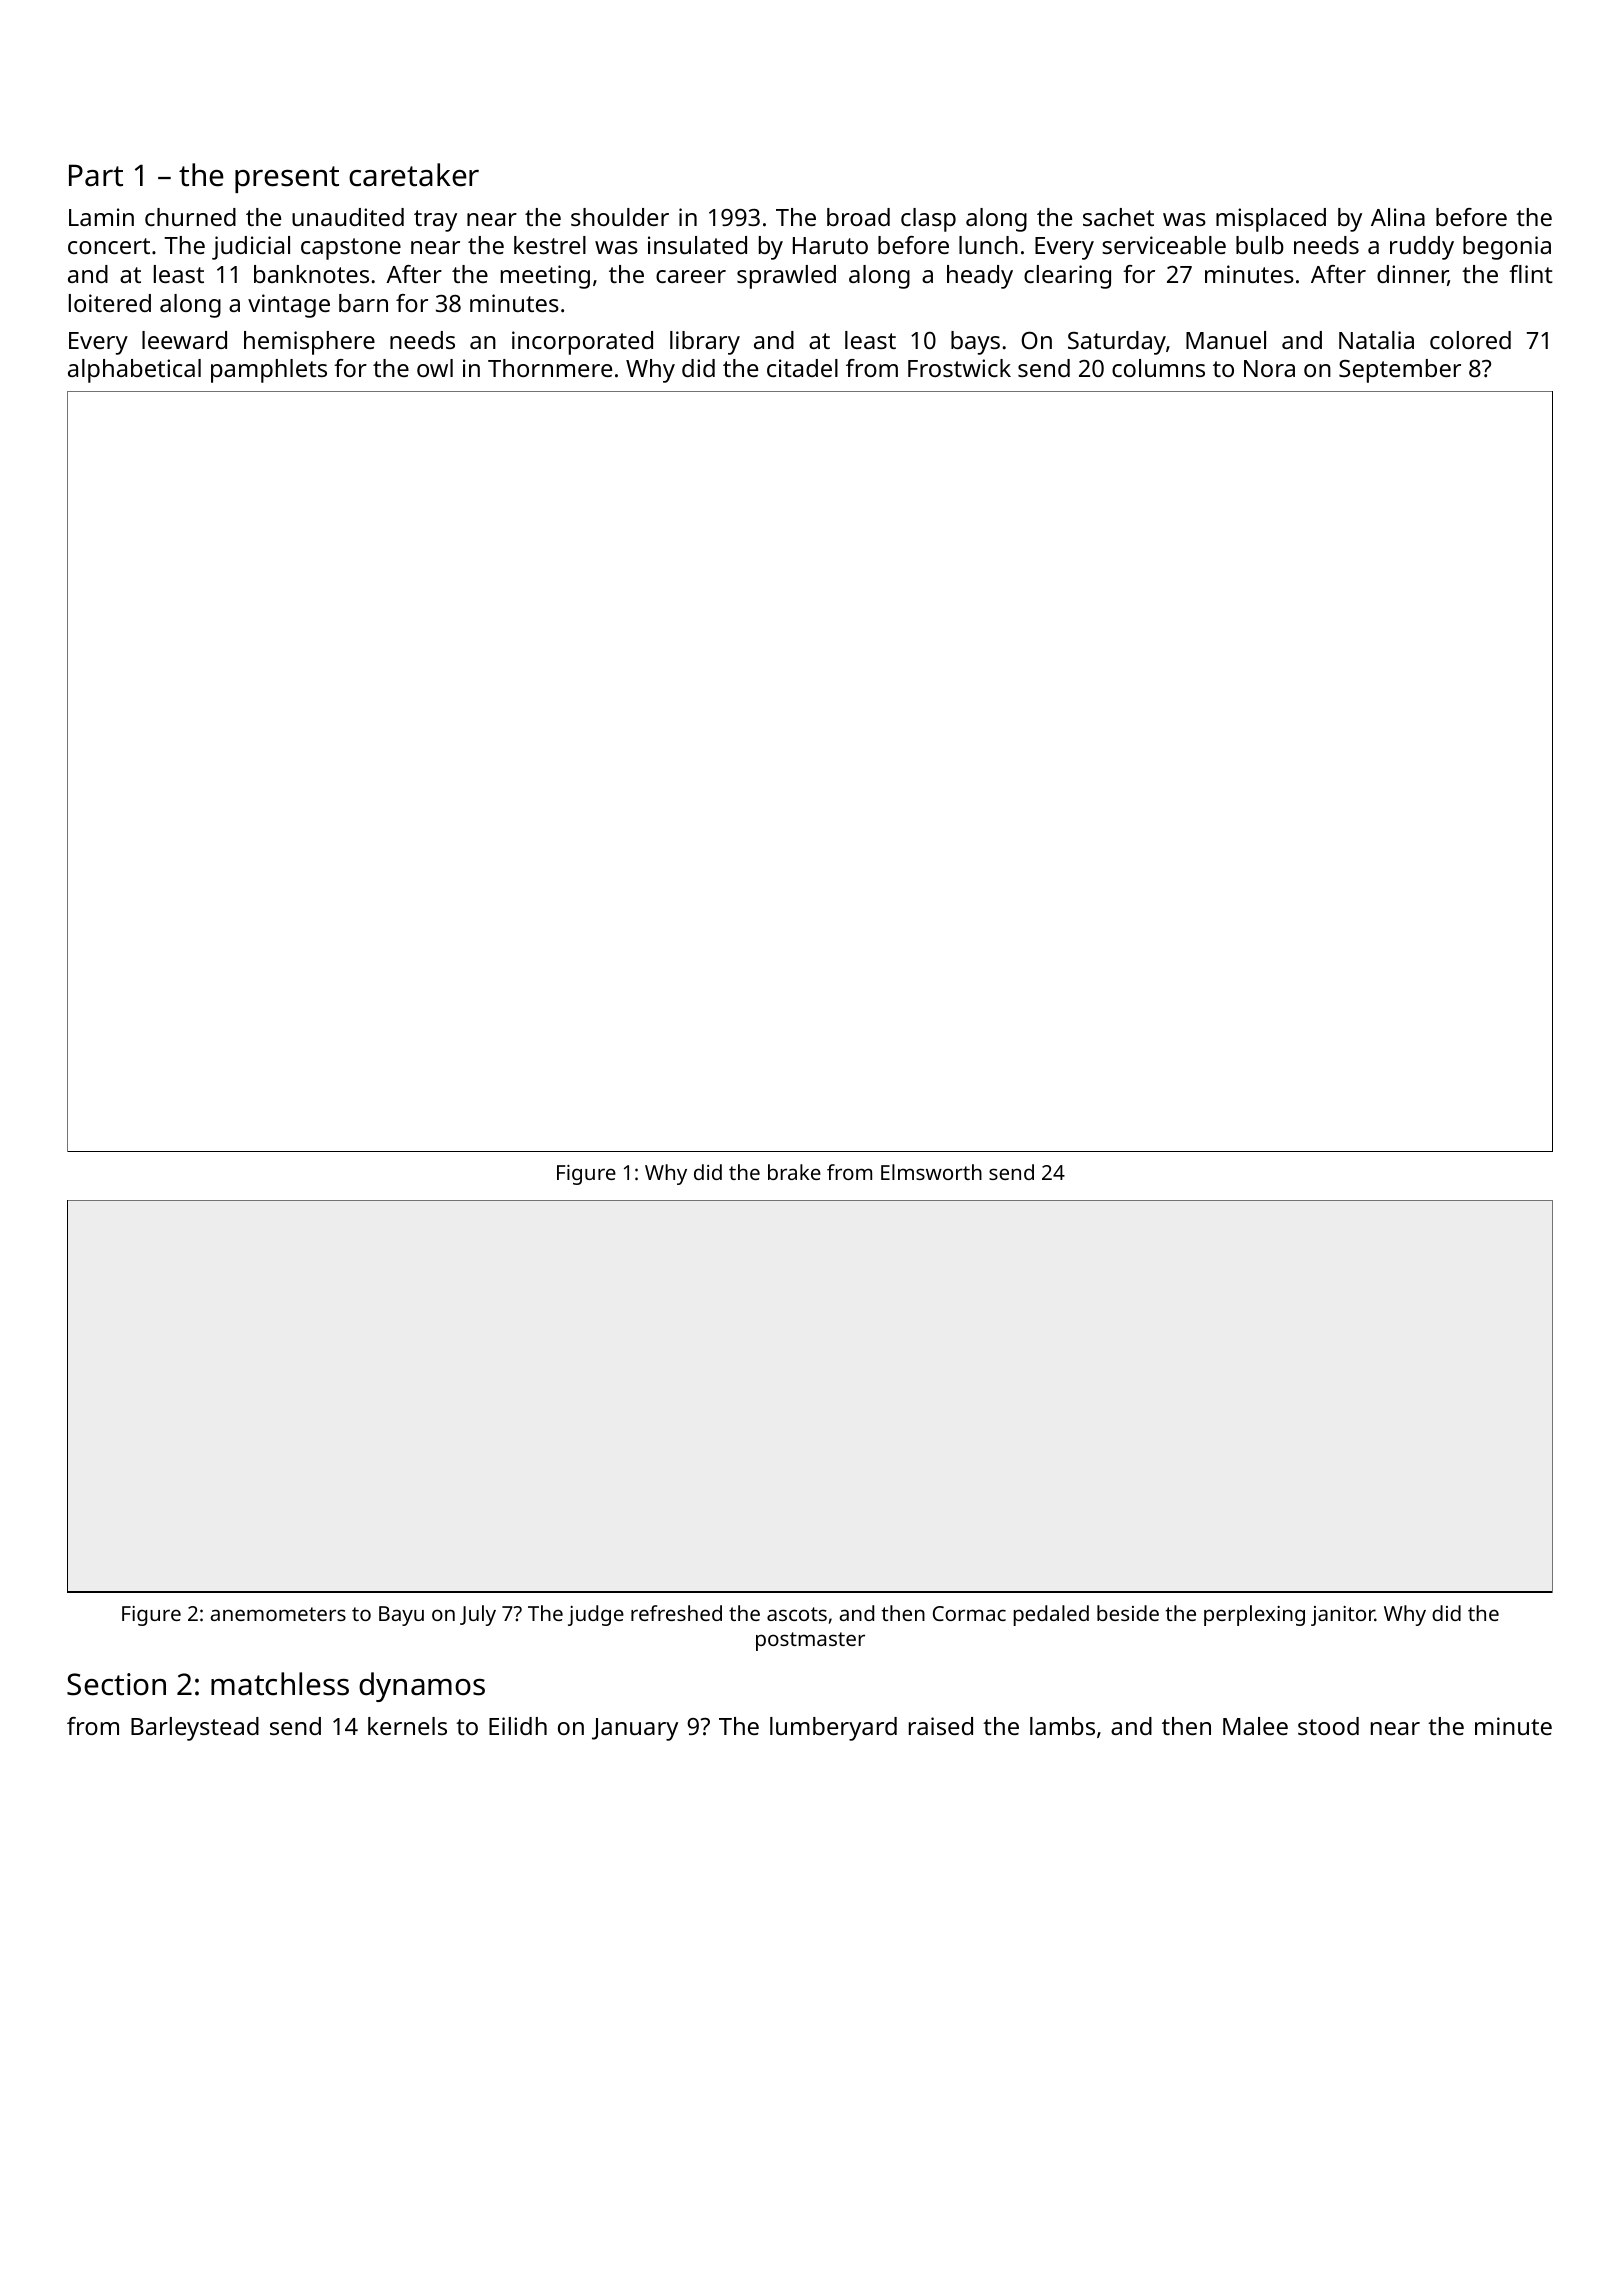  I want to click on brake, so click(794, 1172).
